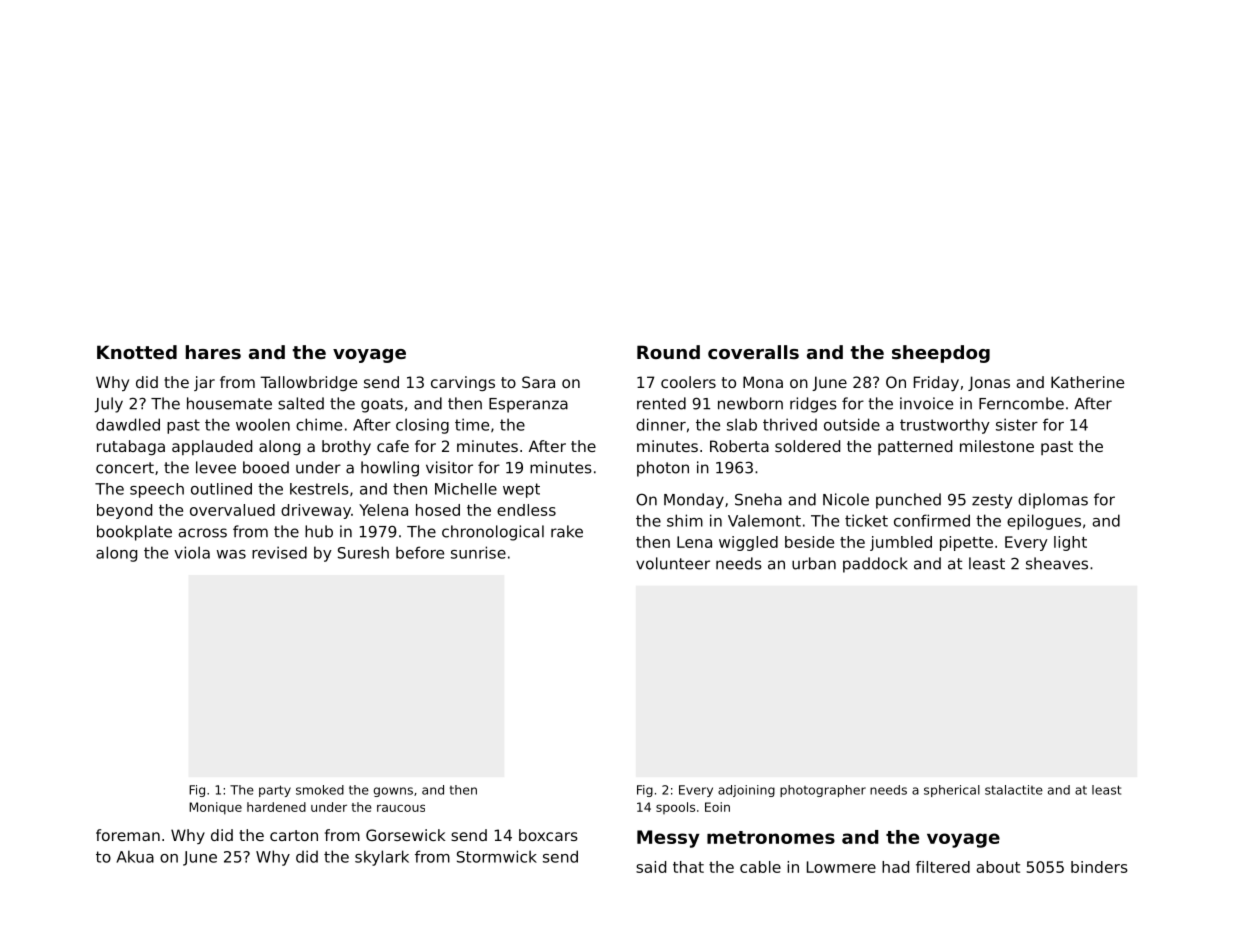 The width and height of the page is (1233, 952). I want to click on Esperanza, so click(528, 405).
